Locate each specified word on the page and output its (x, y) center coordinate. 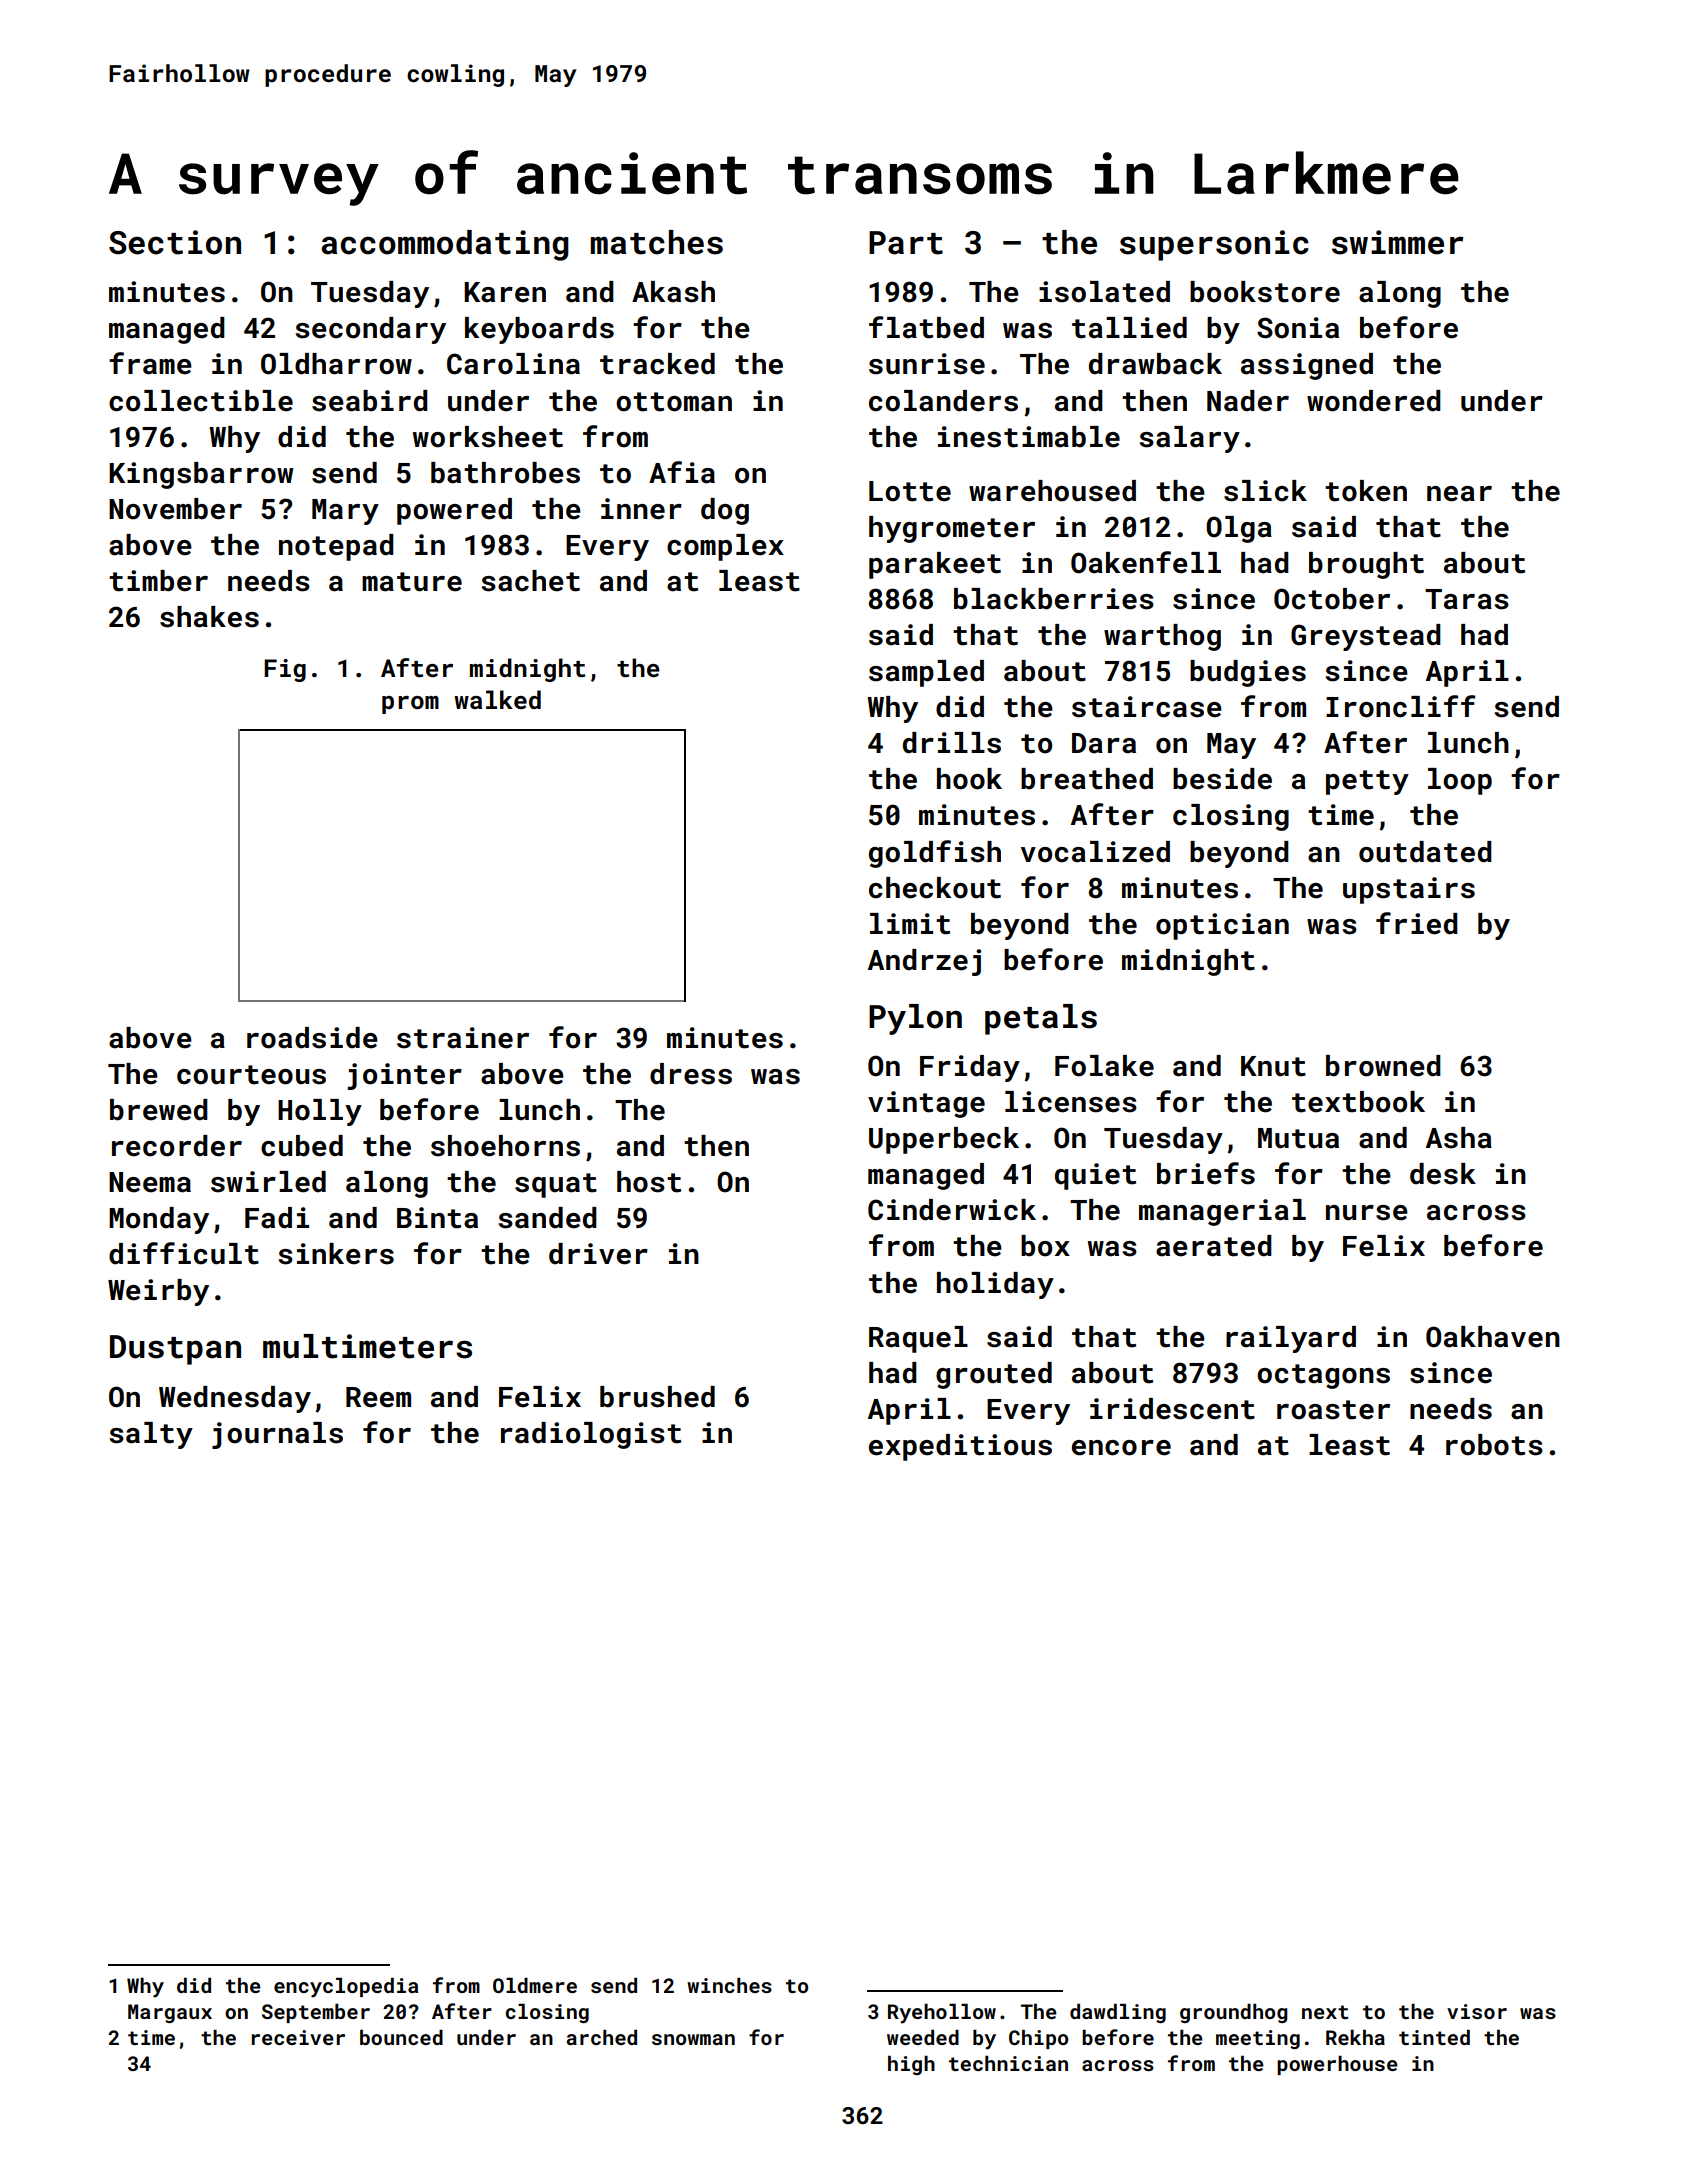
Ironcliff (1400, 706)
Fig (285, 670)
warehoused (1052, 491)
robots (1494, 1445)
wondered (1374, 401)
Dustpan (175, 1350)
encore (1121, 1448)
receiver (298, 2037)
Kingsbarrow (201, 475)
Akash (673, 292)
